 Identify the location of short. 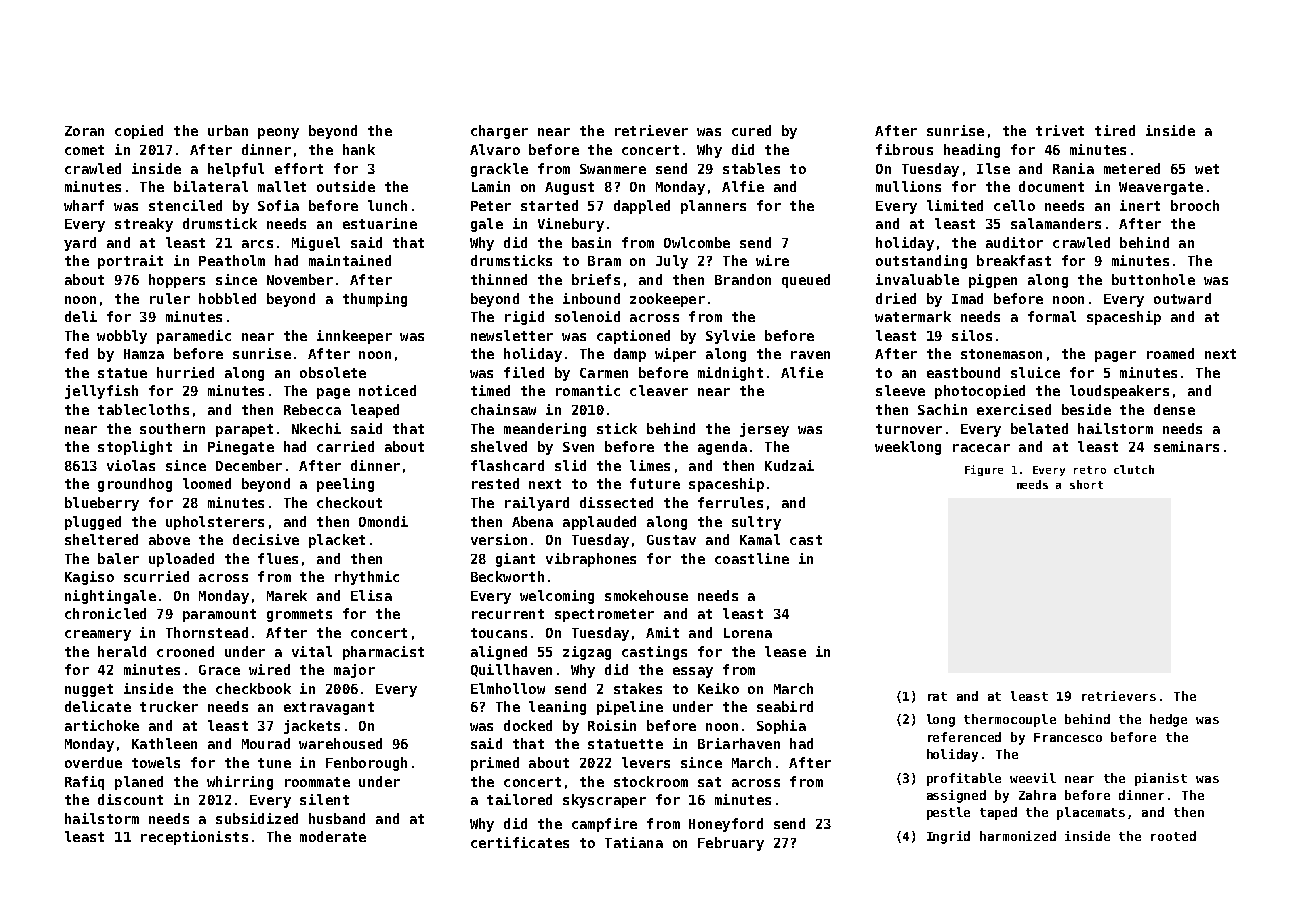
(1086, 484).
